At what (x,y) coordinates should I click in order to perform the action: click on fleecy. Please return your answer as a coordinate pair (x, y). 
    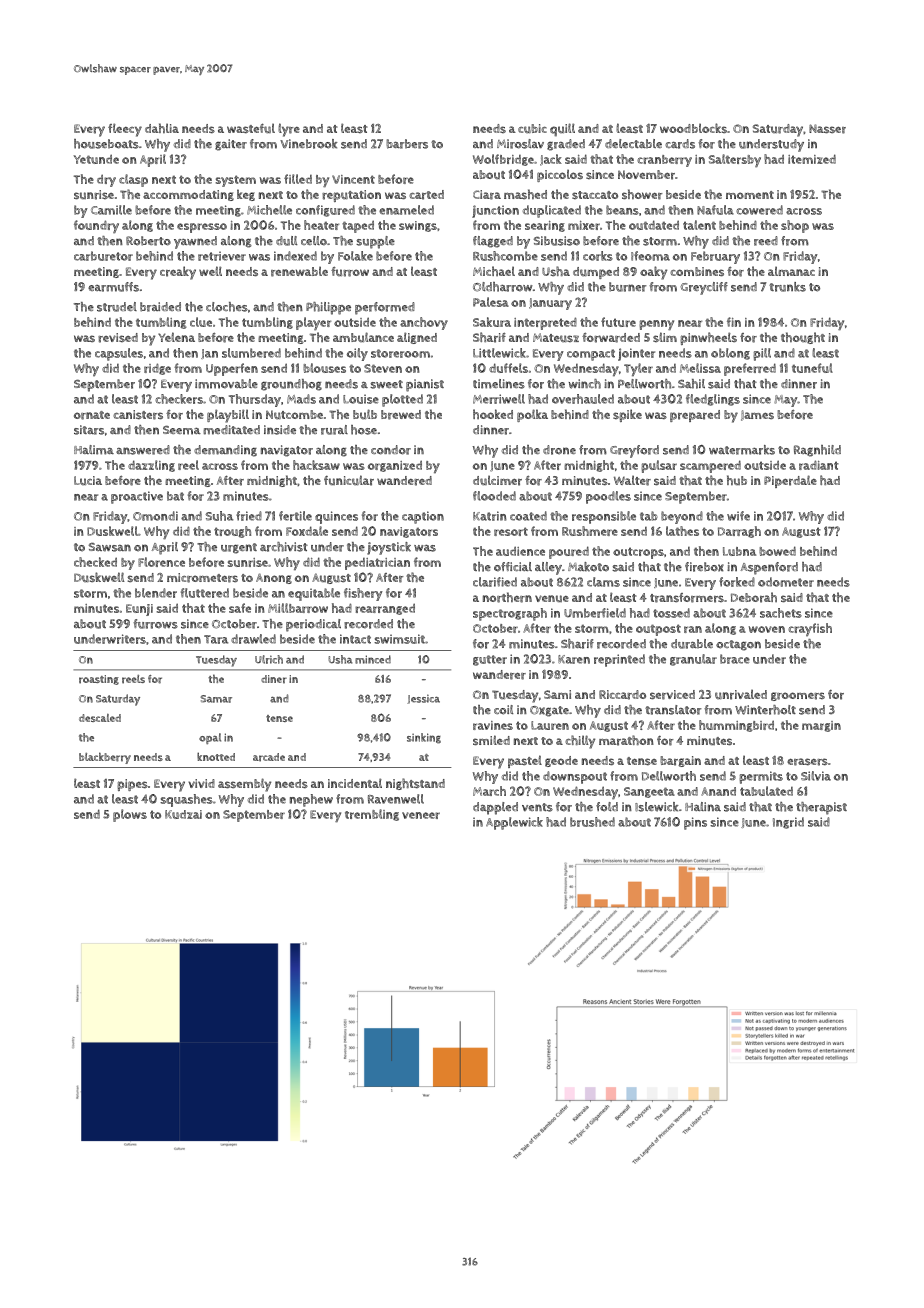
    Looking at the image, I should click on (125, 130).
